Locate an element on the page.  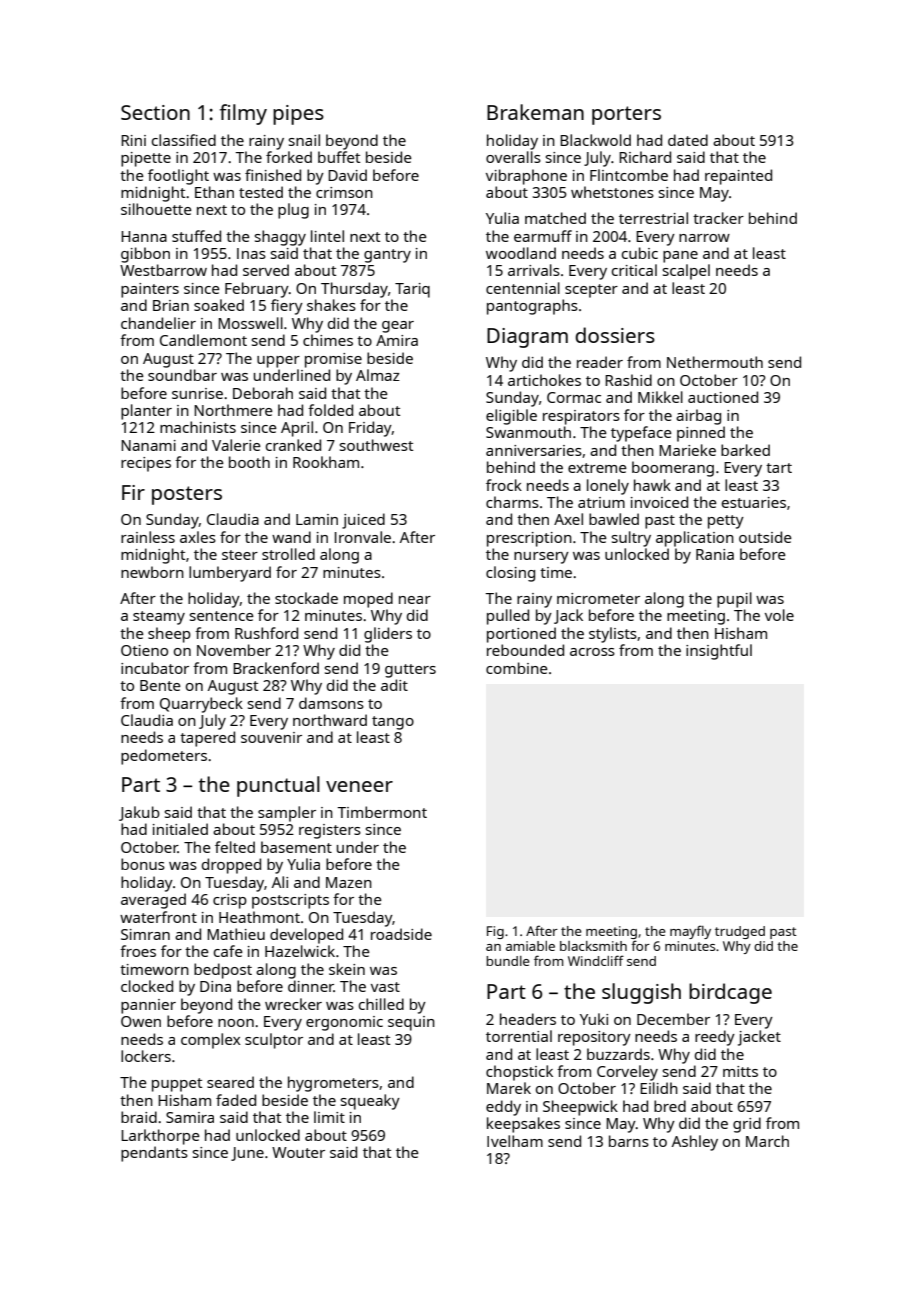
dated is located at coordinates (688, 140).
